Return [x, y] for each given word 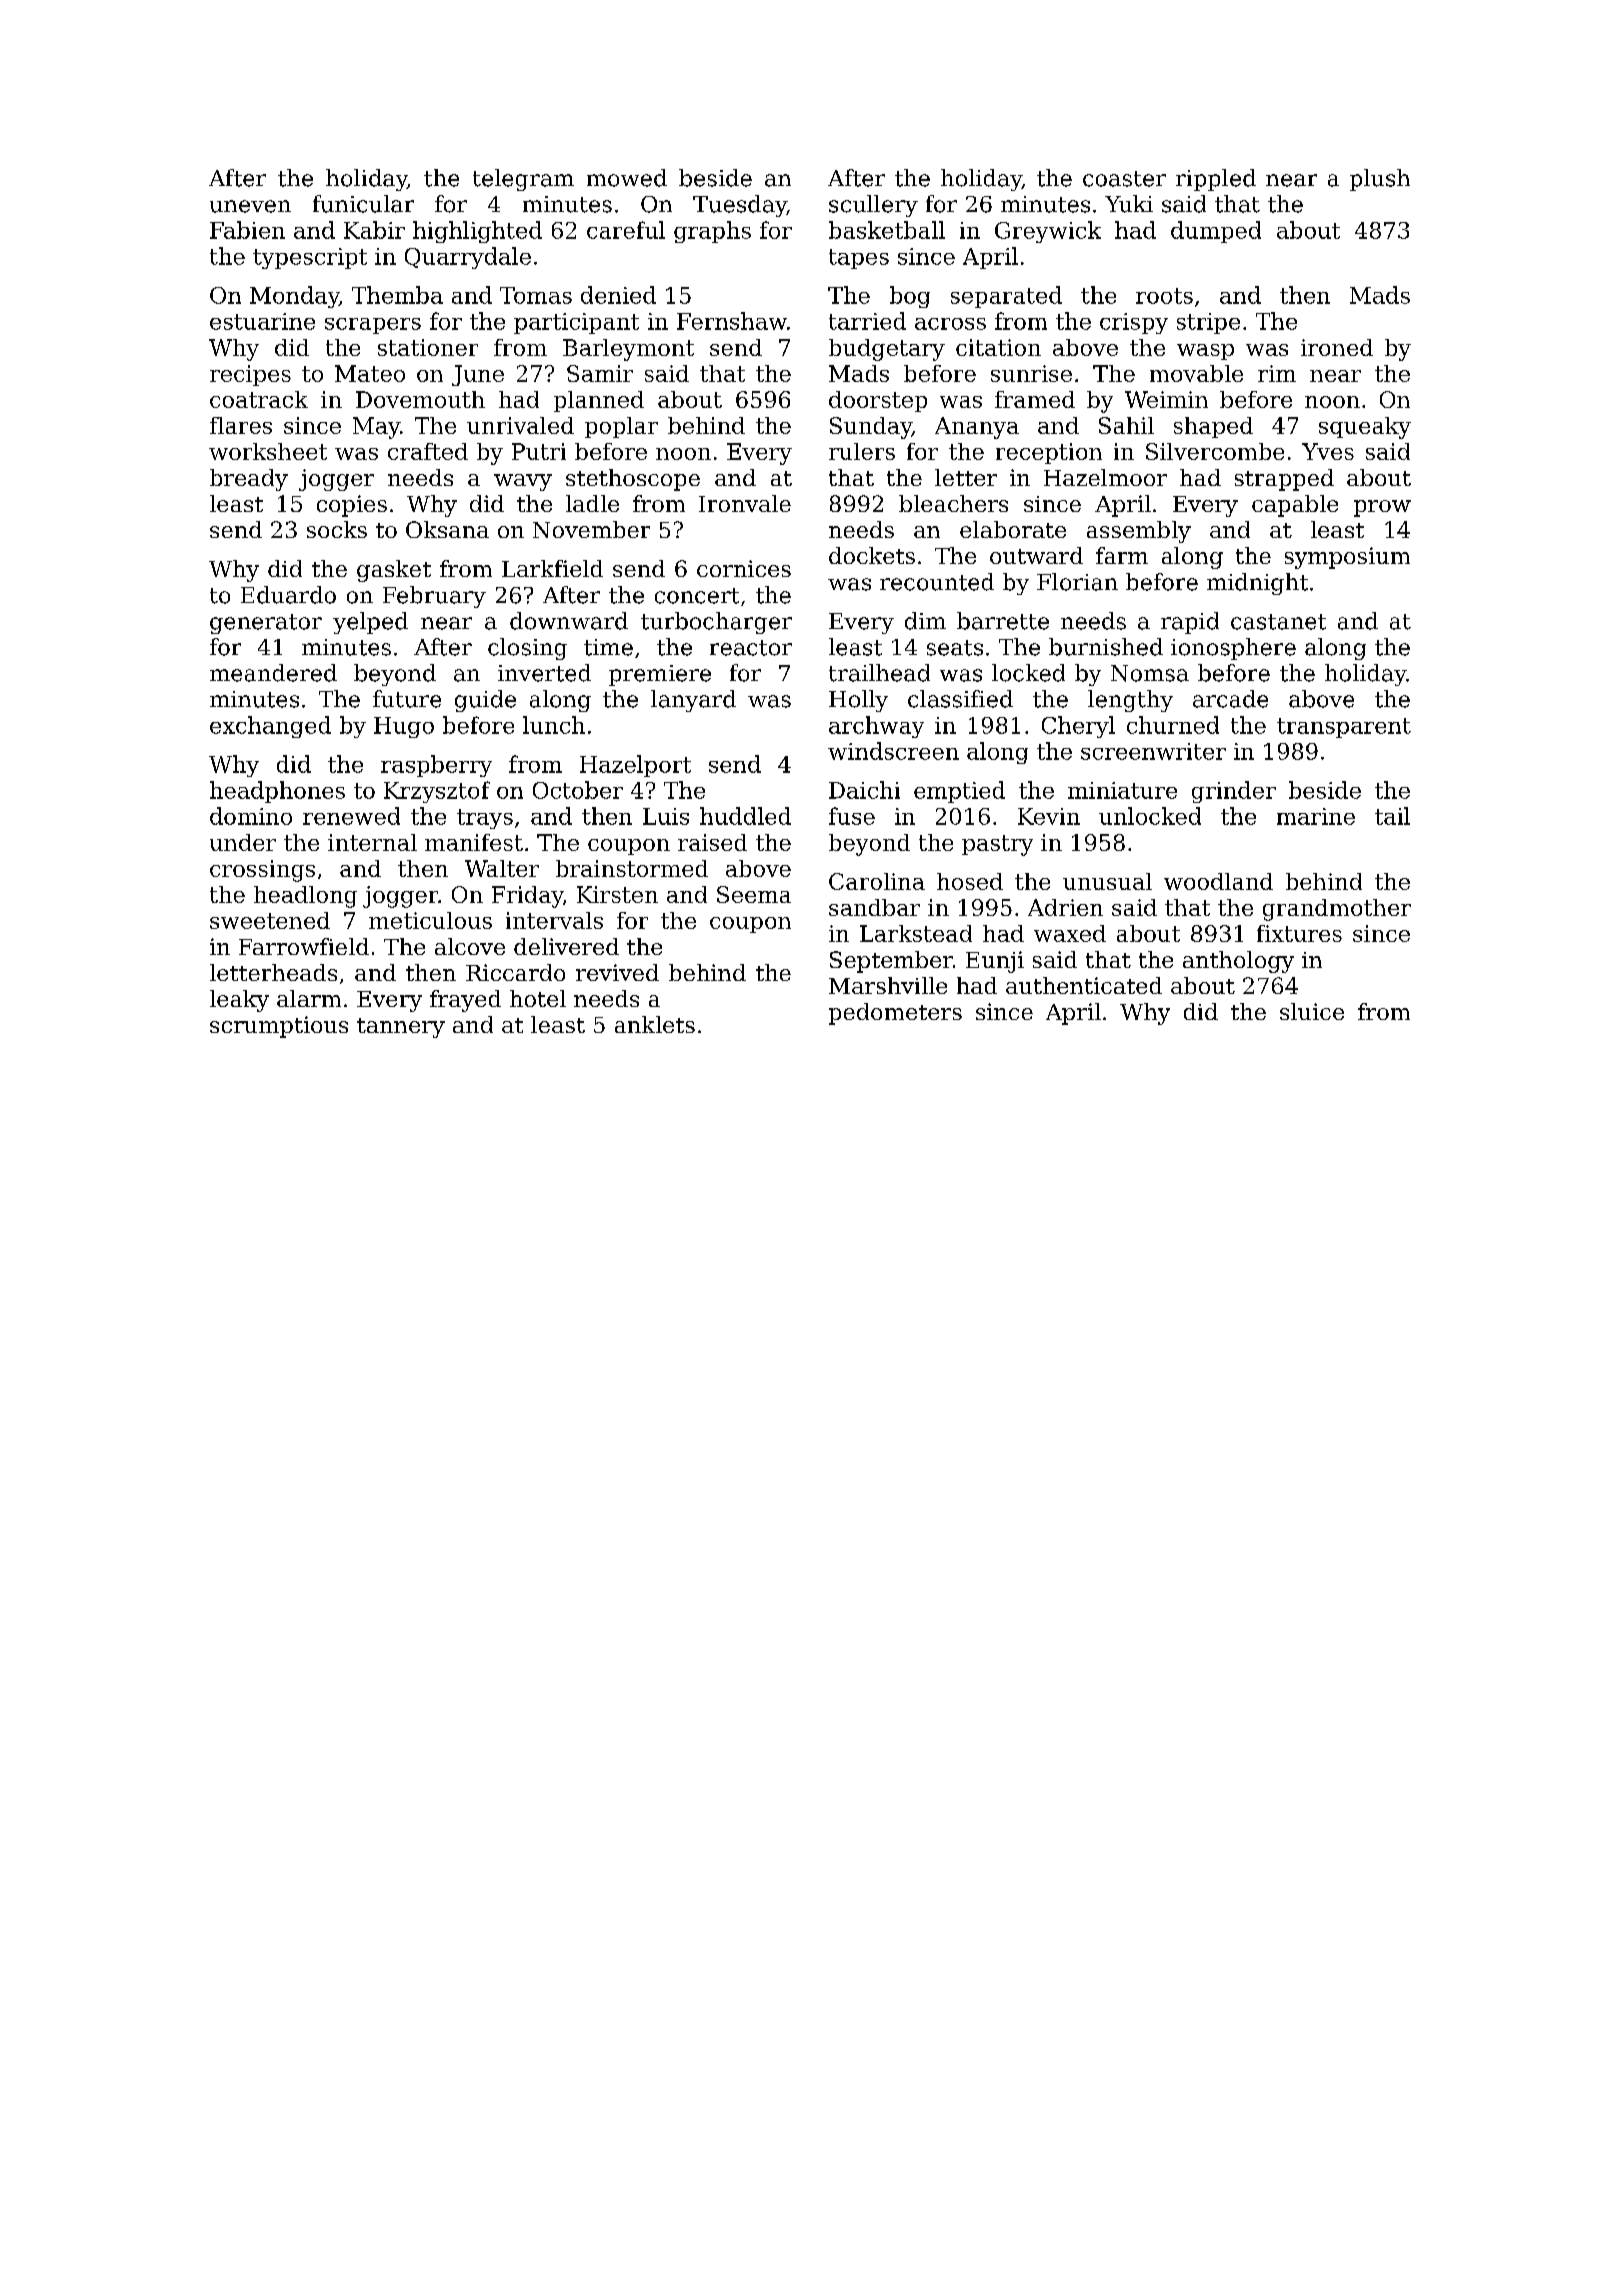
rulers [862, 451]
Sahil [1126, 425]
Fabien [247, 230]
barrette [1003, 621]
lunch [554, 725]
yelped [370, 623]
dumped [1216, 232]
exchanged [270, 727]
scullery [873, 206]
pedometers [895, 1014]
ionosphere [1233, 649]
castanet [1278, 622]
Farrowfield [304, 946]
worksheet [268, 451]
